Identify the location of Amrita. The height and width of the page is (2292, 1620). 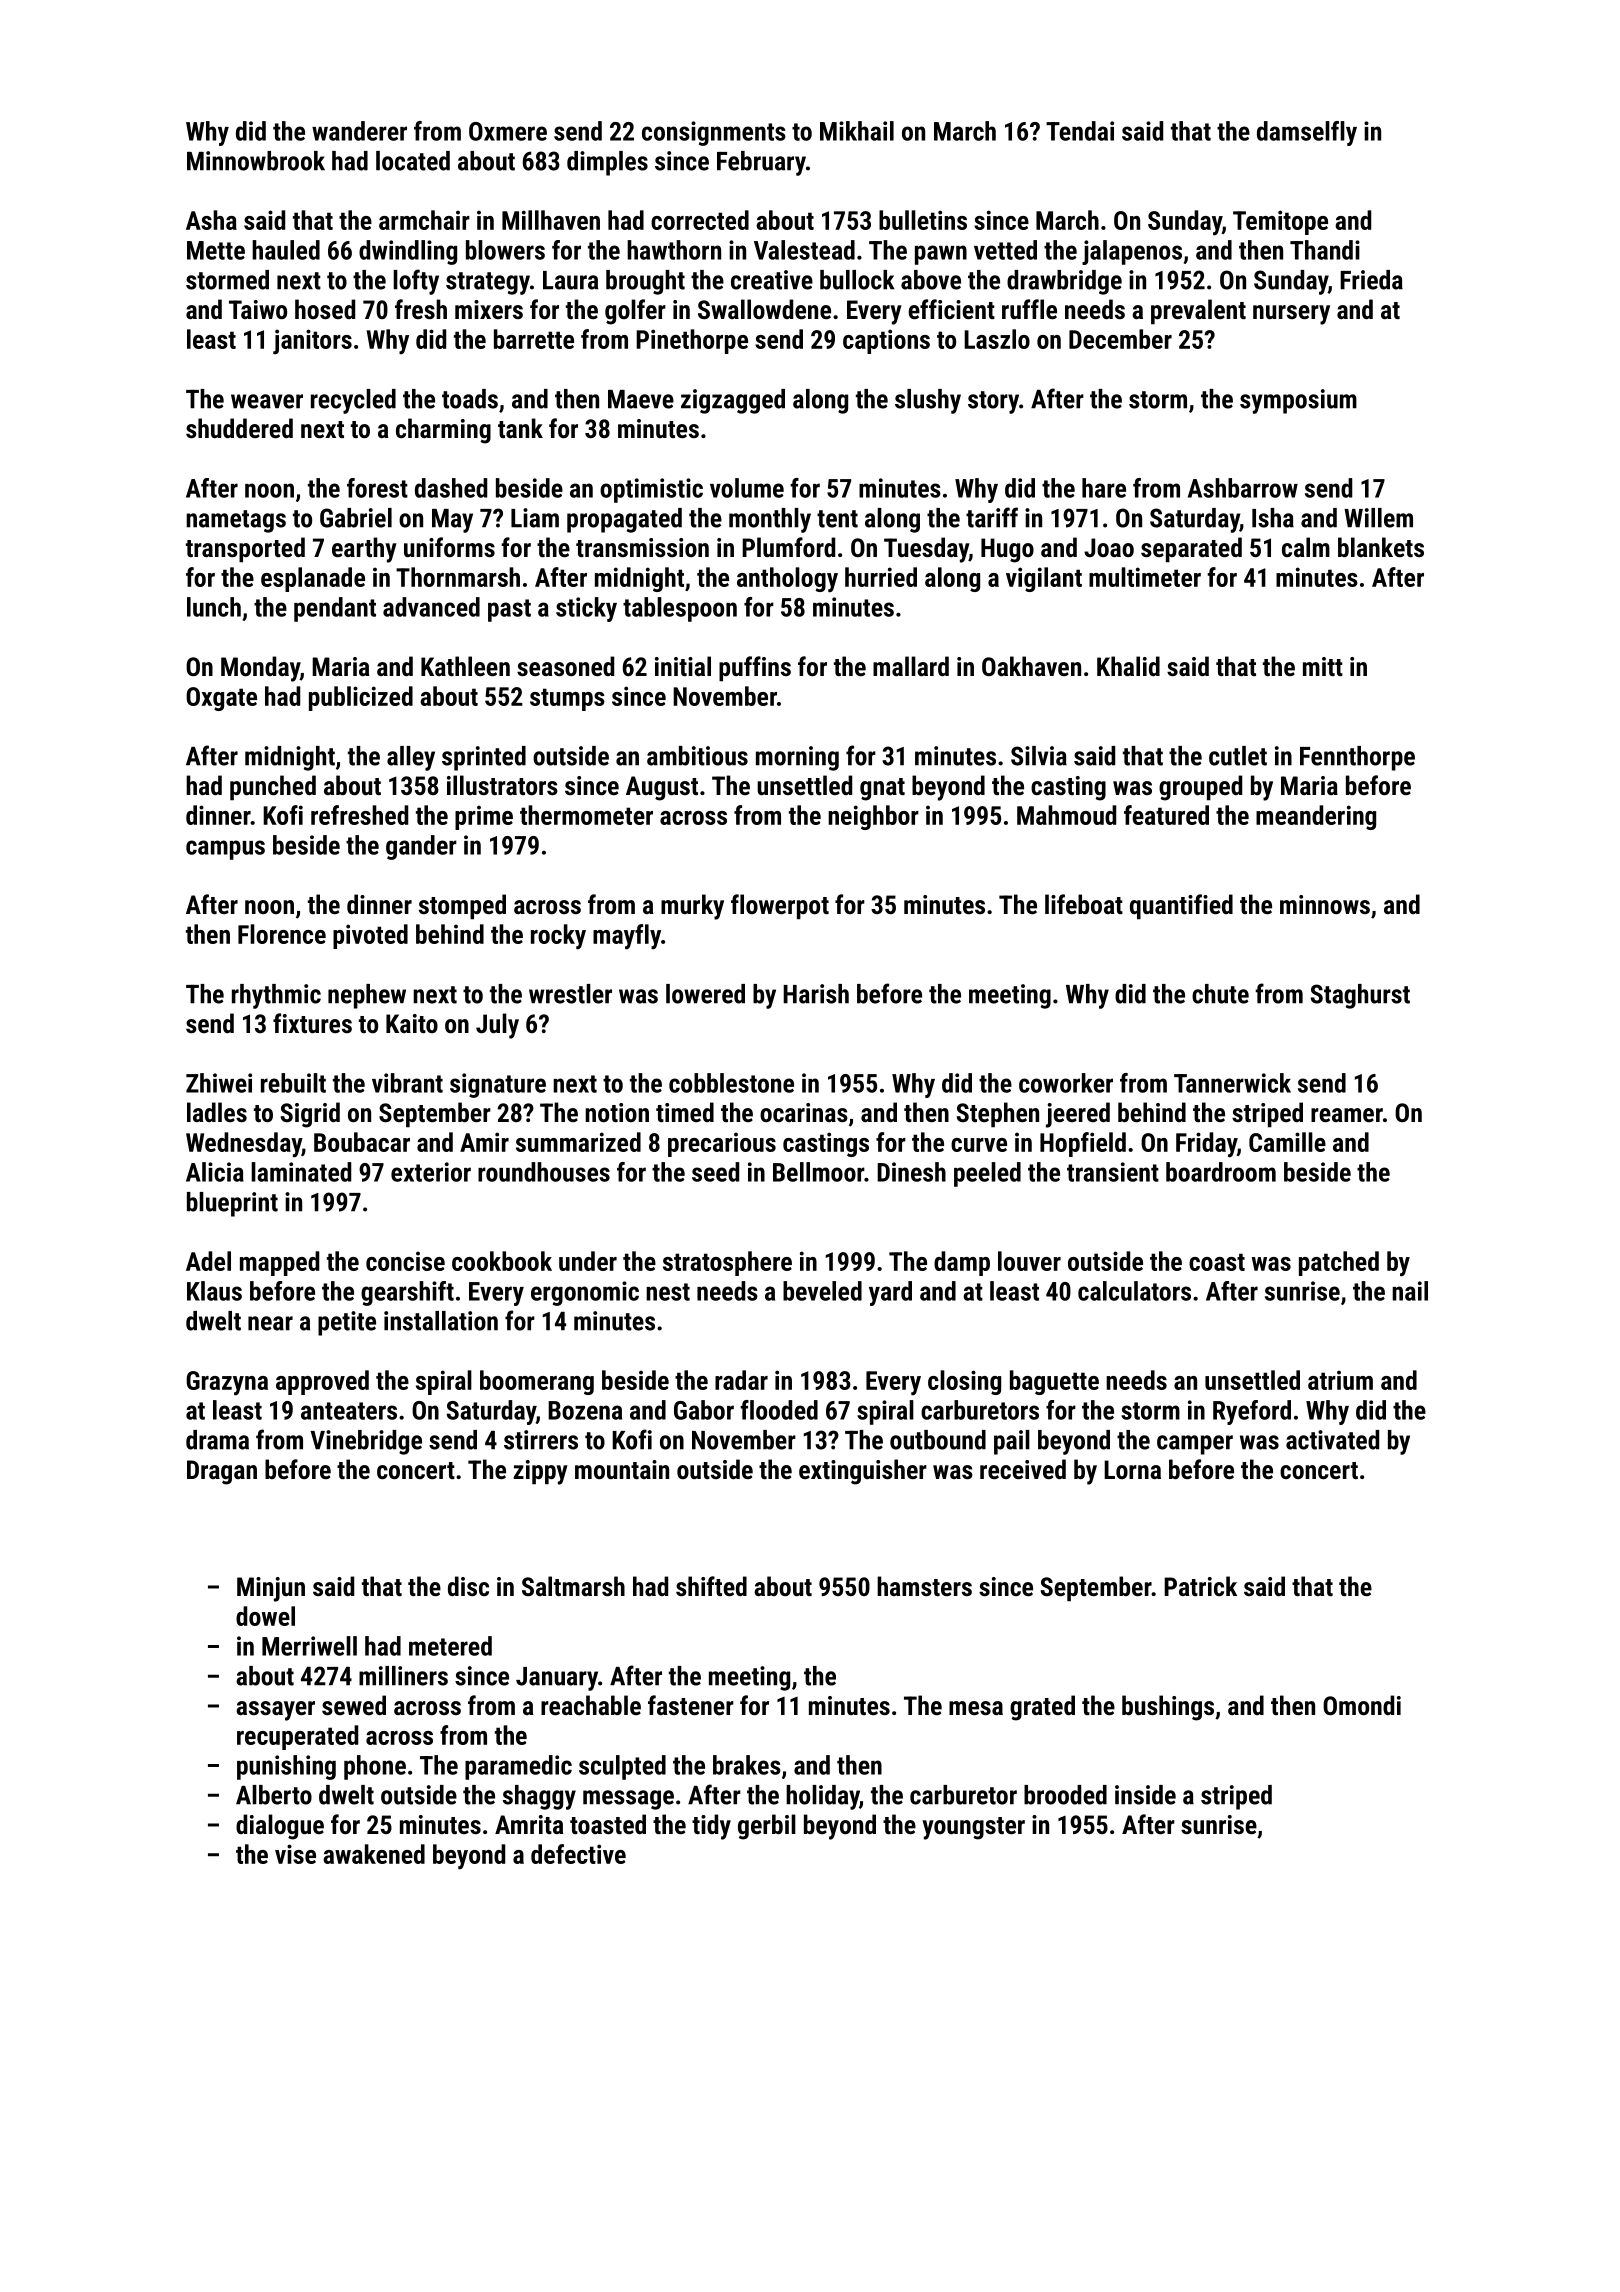
(529, 1824).
